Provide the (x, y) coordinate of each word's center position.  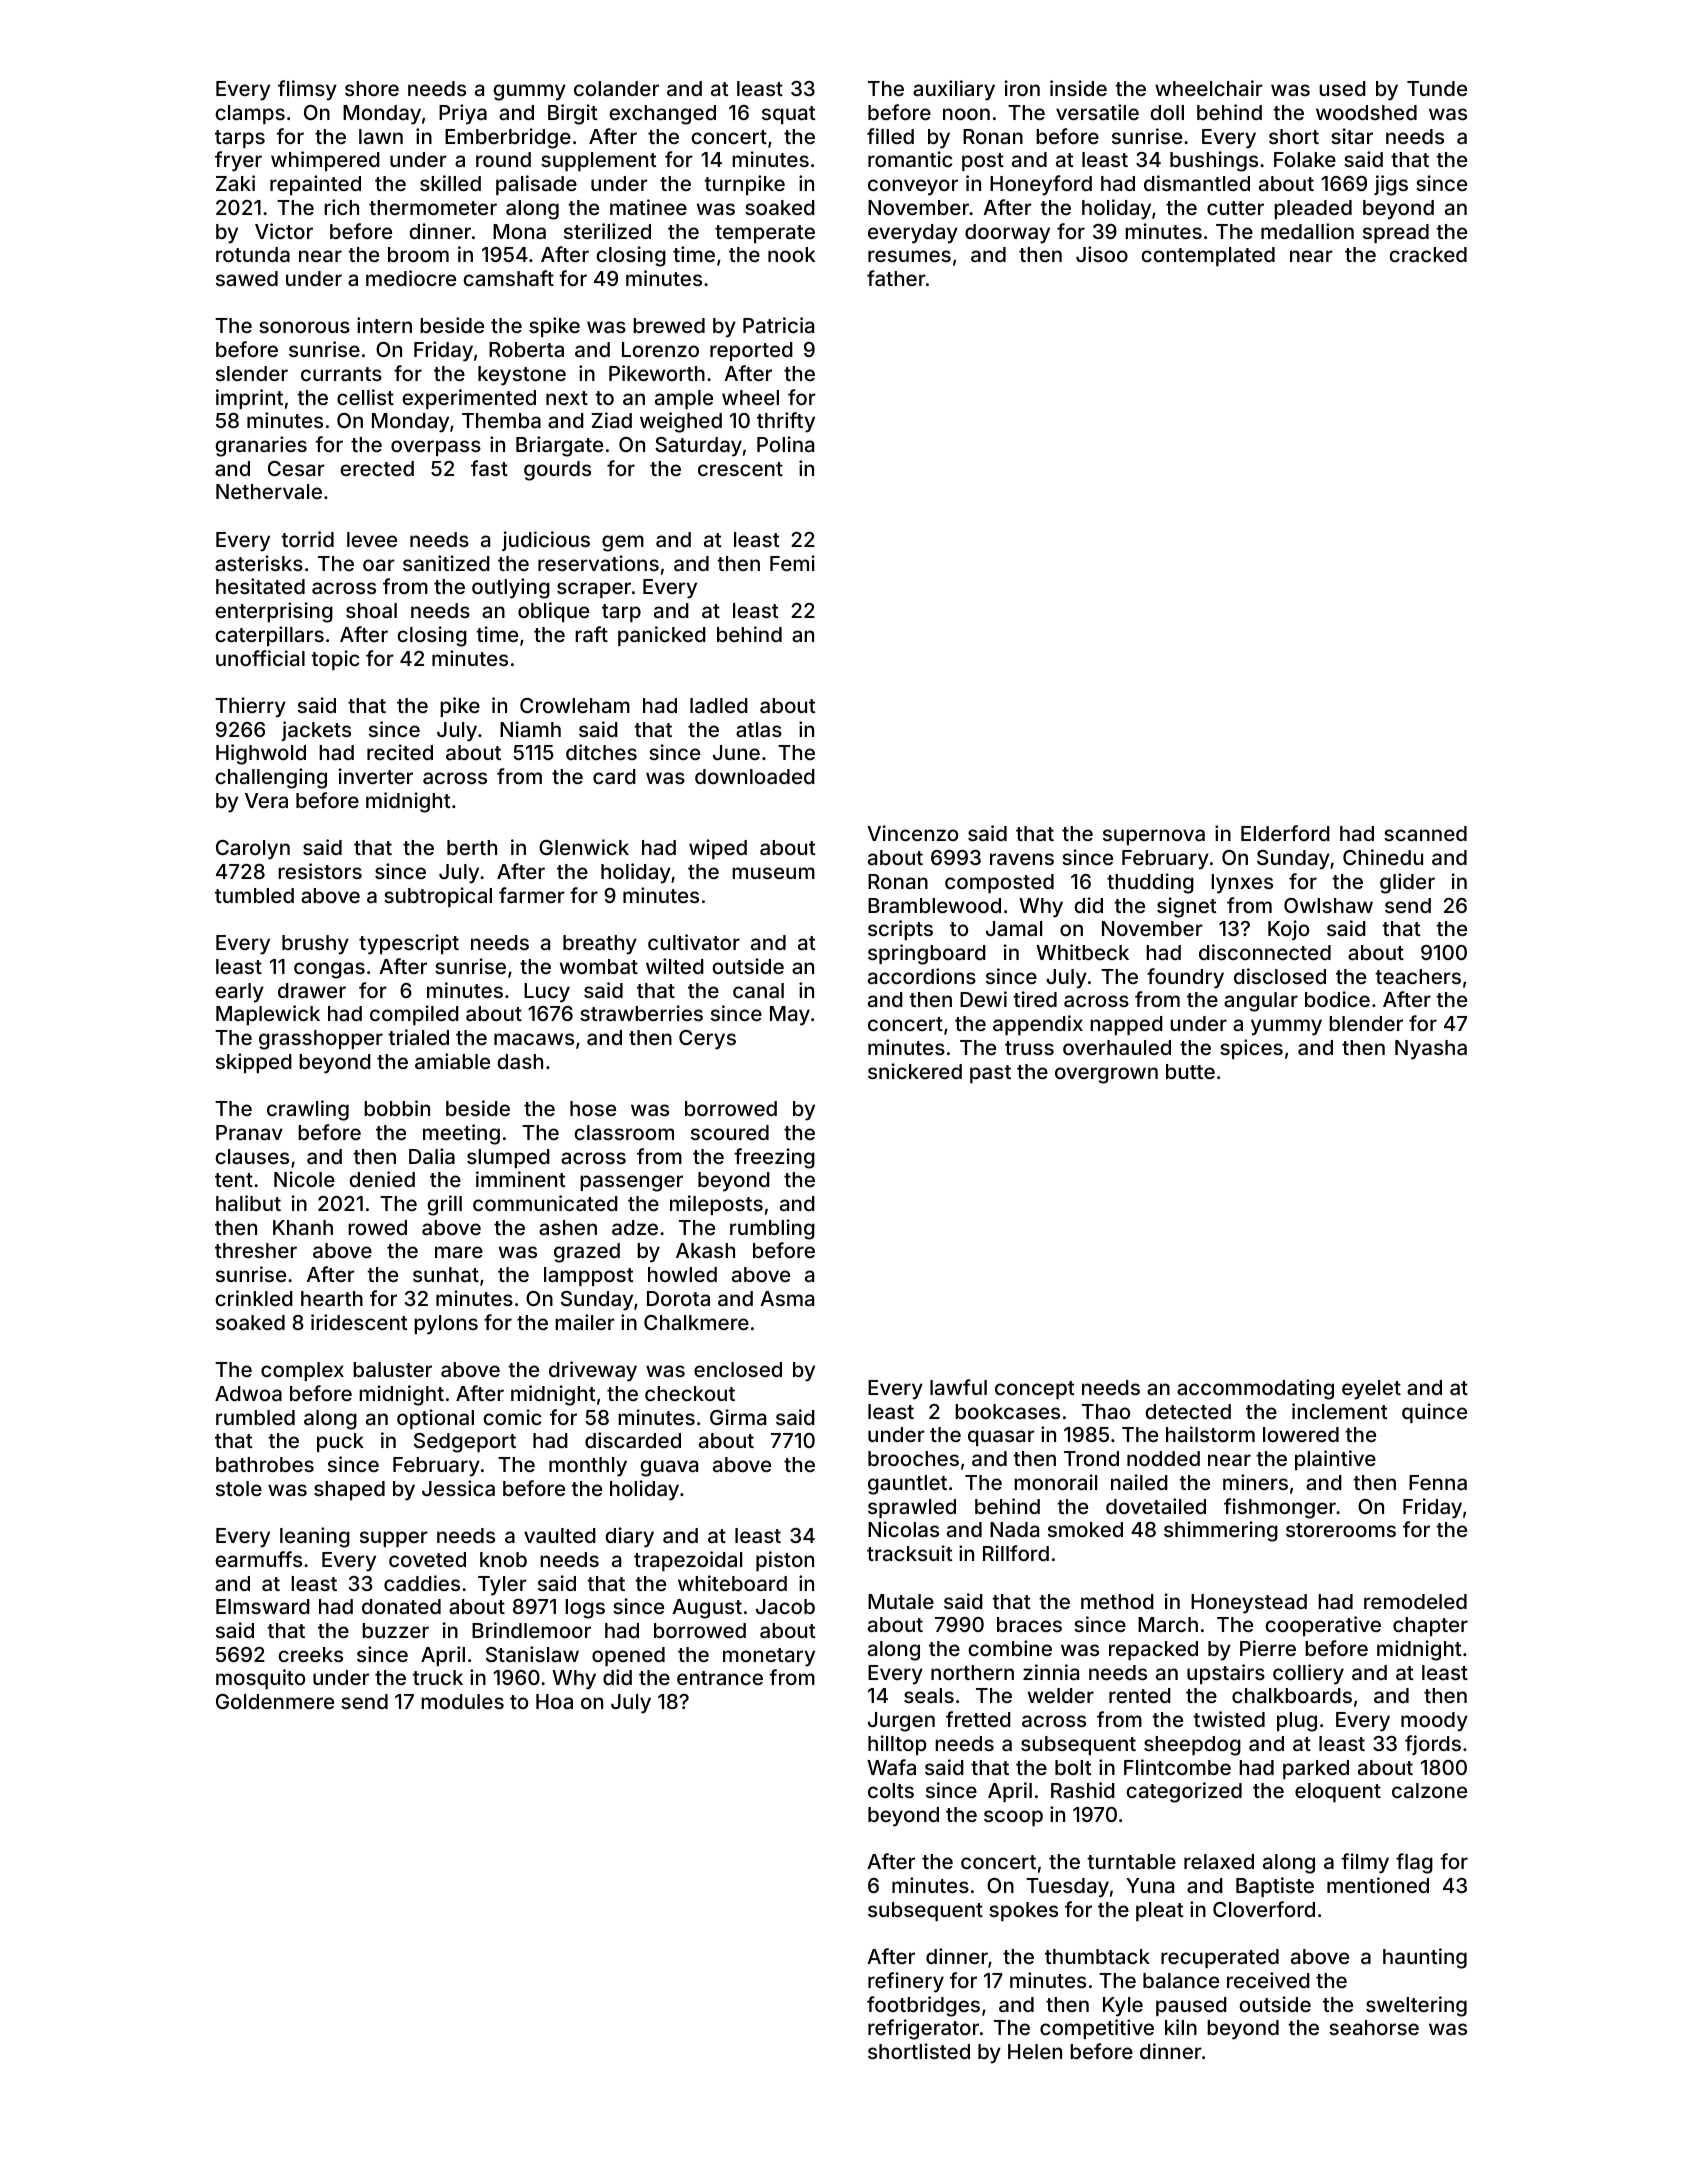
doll (1167, 112)
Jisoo (1102, 254)
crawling (308, 1110)
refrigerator (923, 2029)
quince (1434, 1413)
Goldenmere (275, 1701)
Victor (284, 231)
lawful (958, 1387)
